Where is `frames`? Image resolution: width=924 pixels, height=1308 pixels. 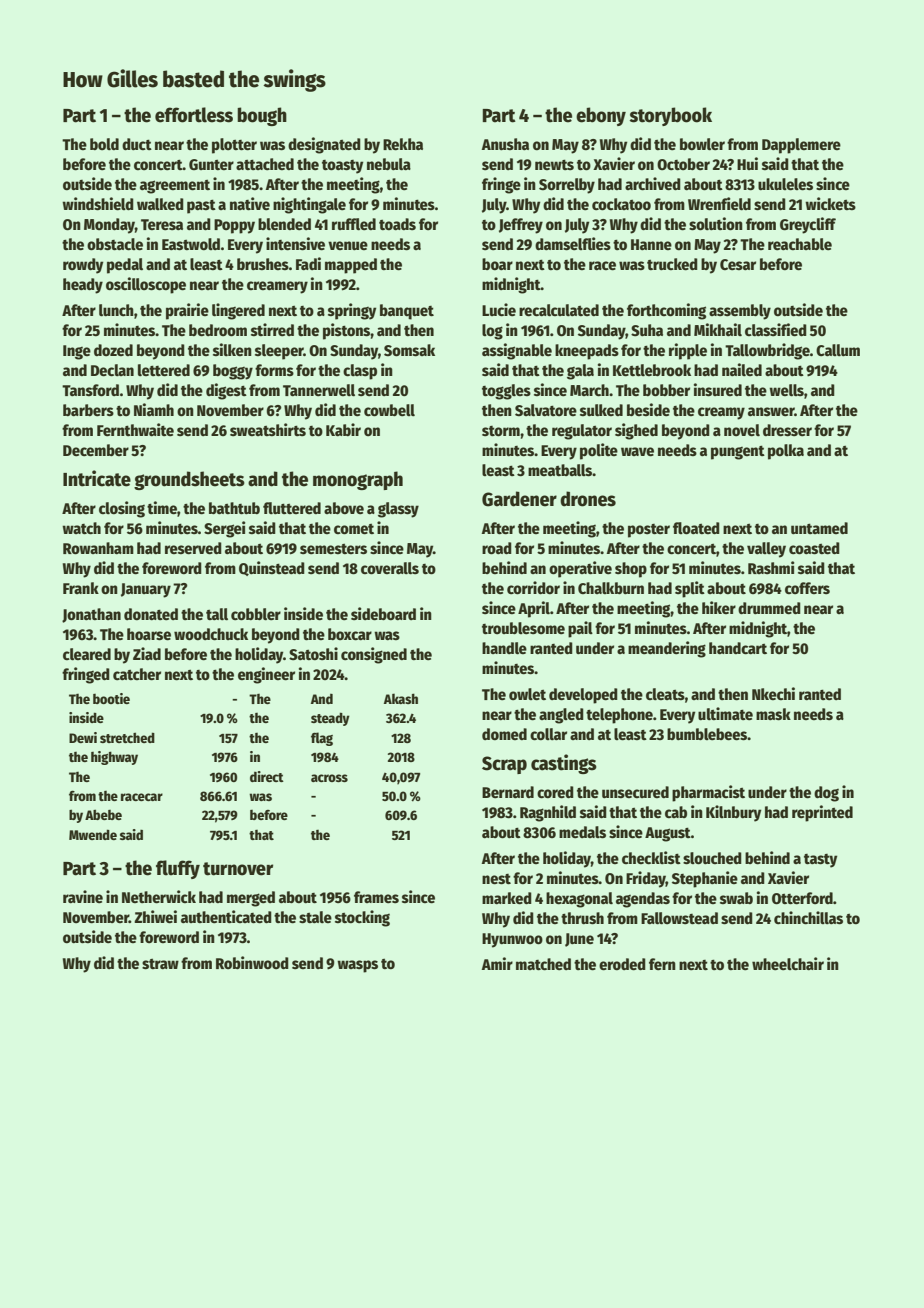
frames is located at coordinates (376, 897).
